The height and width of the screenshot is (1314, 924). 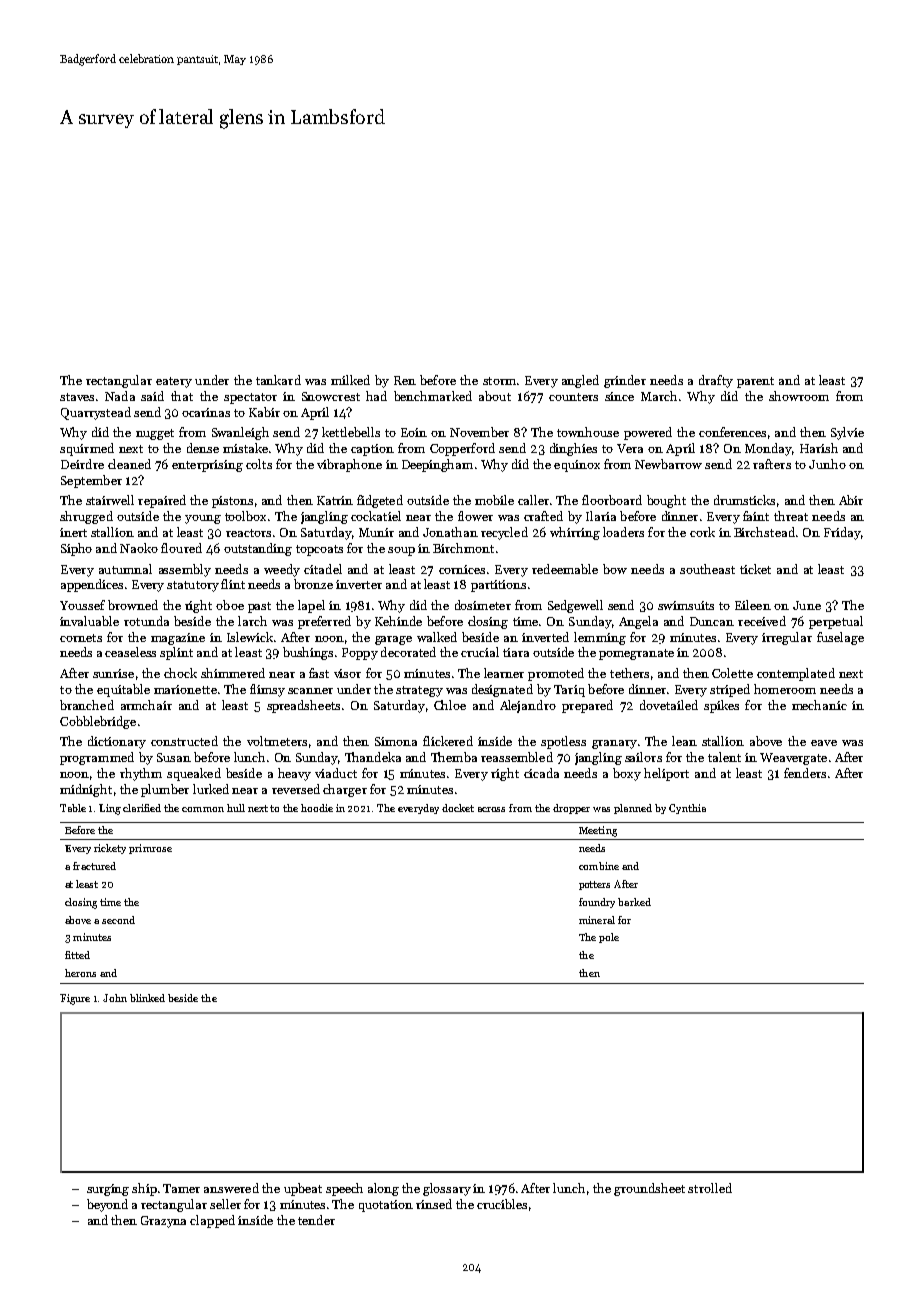 I want to click on hoodie, so click(x=317, y=808).
